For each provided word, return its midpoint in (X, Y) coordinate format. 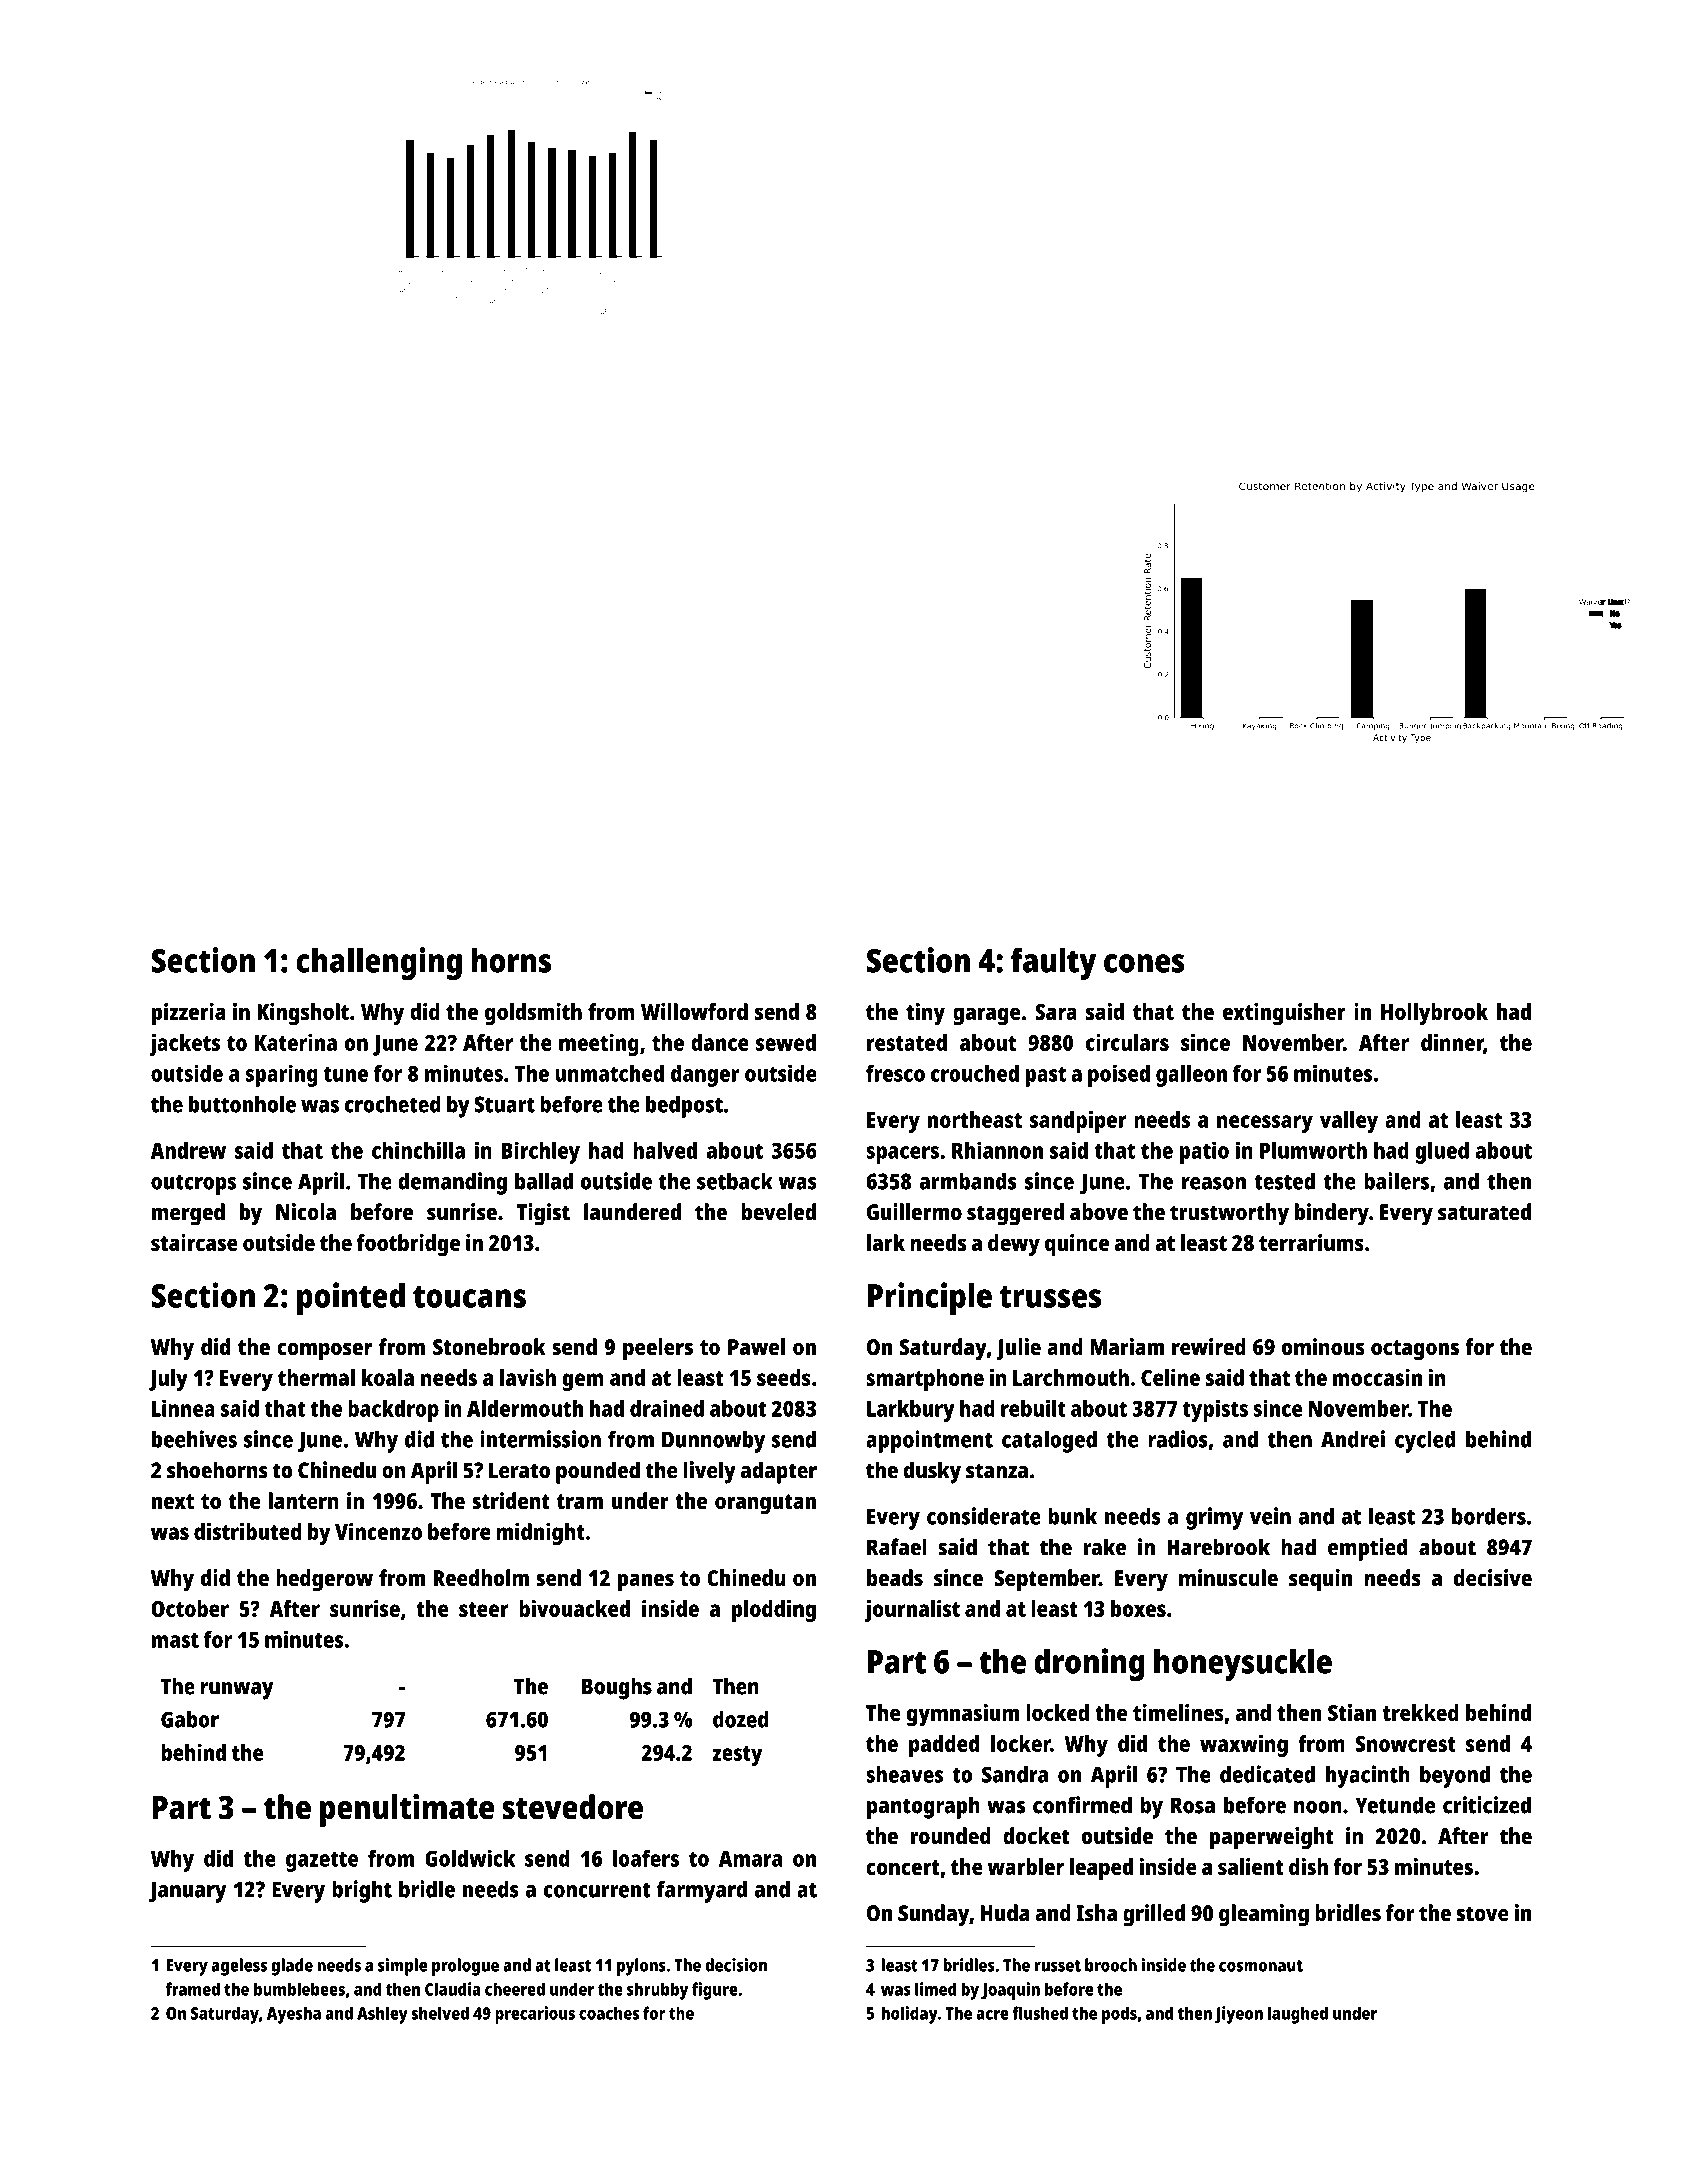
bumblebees (299, 1989)
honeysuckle (1243, 1665)
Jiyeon (1239, 2015)
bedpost (684, 1106)
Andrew (188, 1150)
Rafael (897, 1547)
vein (1270, 1516)
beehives (194, 1439)
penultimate (407, 1810)
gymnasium (963, 1715)
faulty (1053, 963)
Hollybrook (1434, 1014)
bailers (1396, 1181)
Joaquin (1010, 1991)
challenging (379, 963)
